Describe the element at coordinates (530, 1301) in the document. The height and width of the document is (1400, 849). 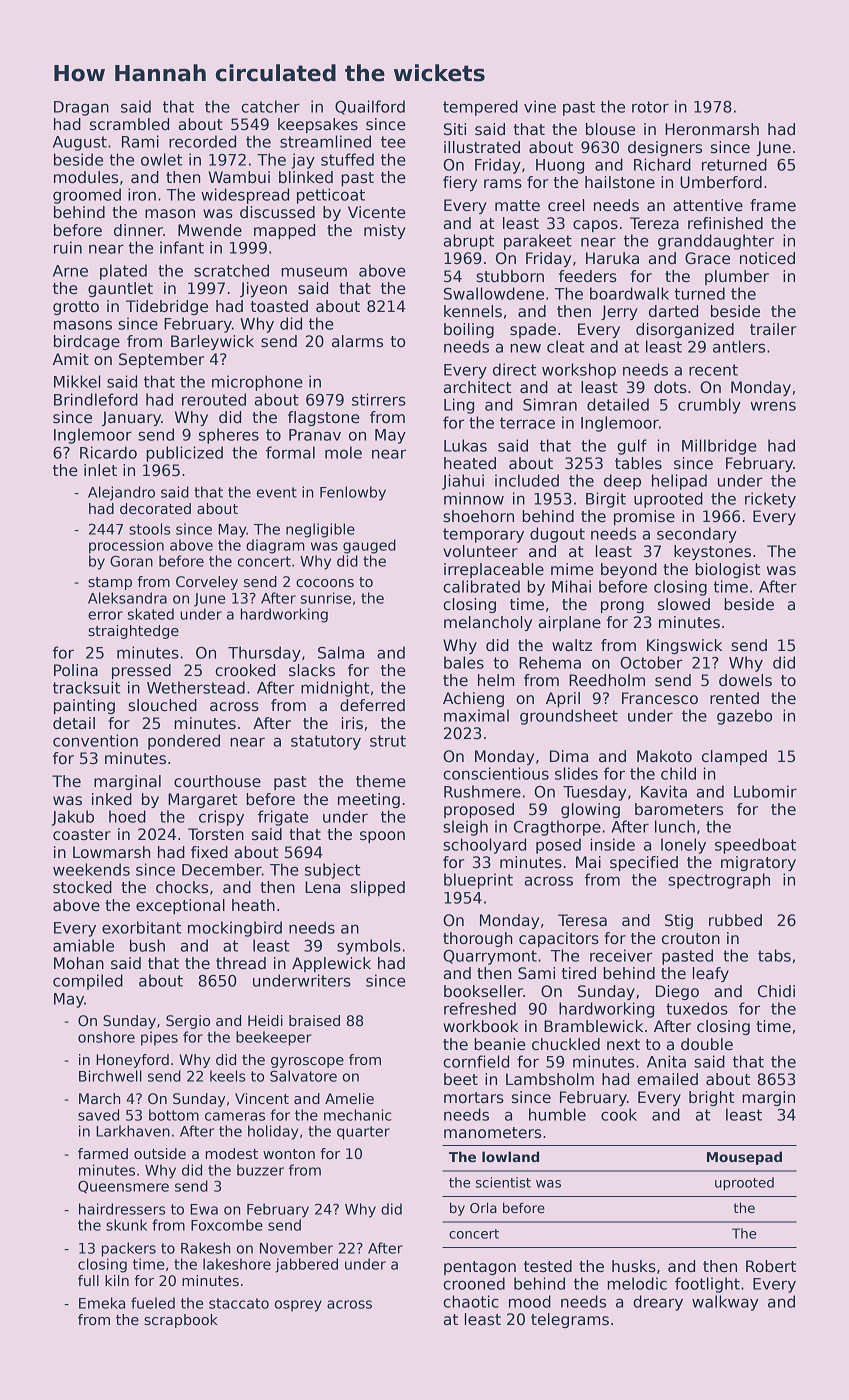
I see `mood` at that location.
